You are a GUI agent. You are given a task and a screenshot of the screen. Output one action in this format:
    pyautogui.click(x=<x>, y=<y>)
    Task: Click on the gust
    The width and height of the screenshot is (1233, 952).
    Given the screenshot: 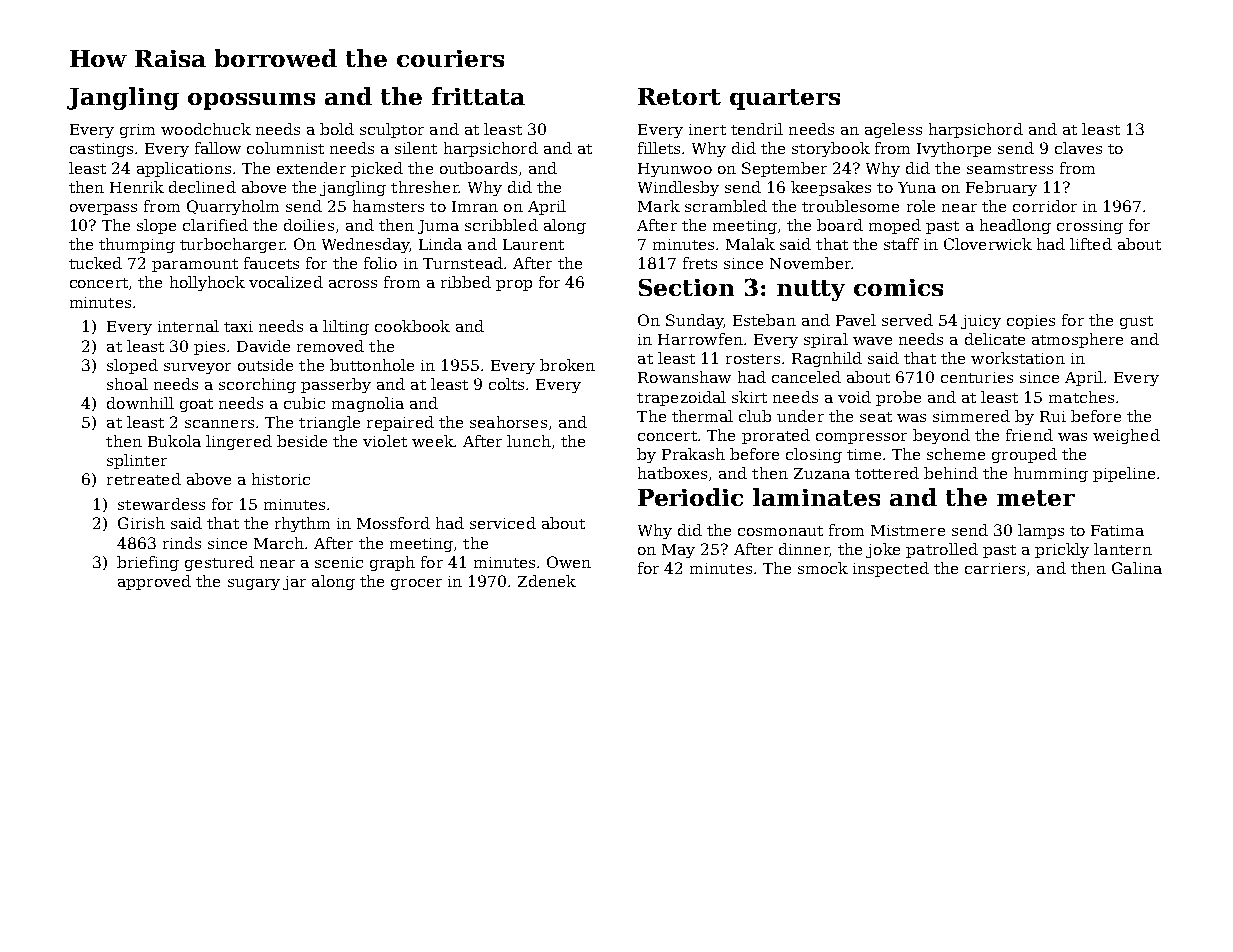 What is the action you would take?
    pyautogui.click(x=1136, y=322)
